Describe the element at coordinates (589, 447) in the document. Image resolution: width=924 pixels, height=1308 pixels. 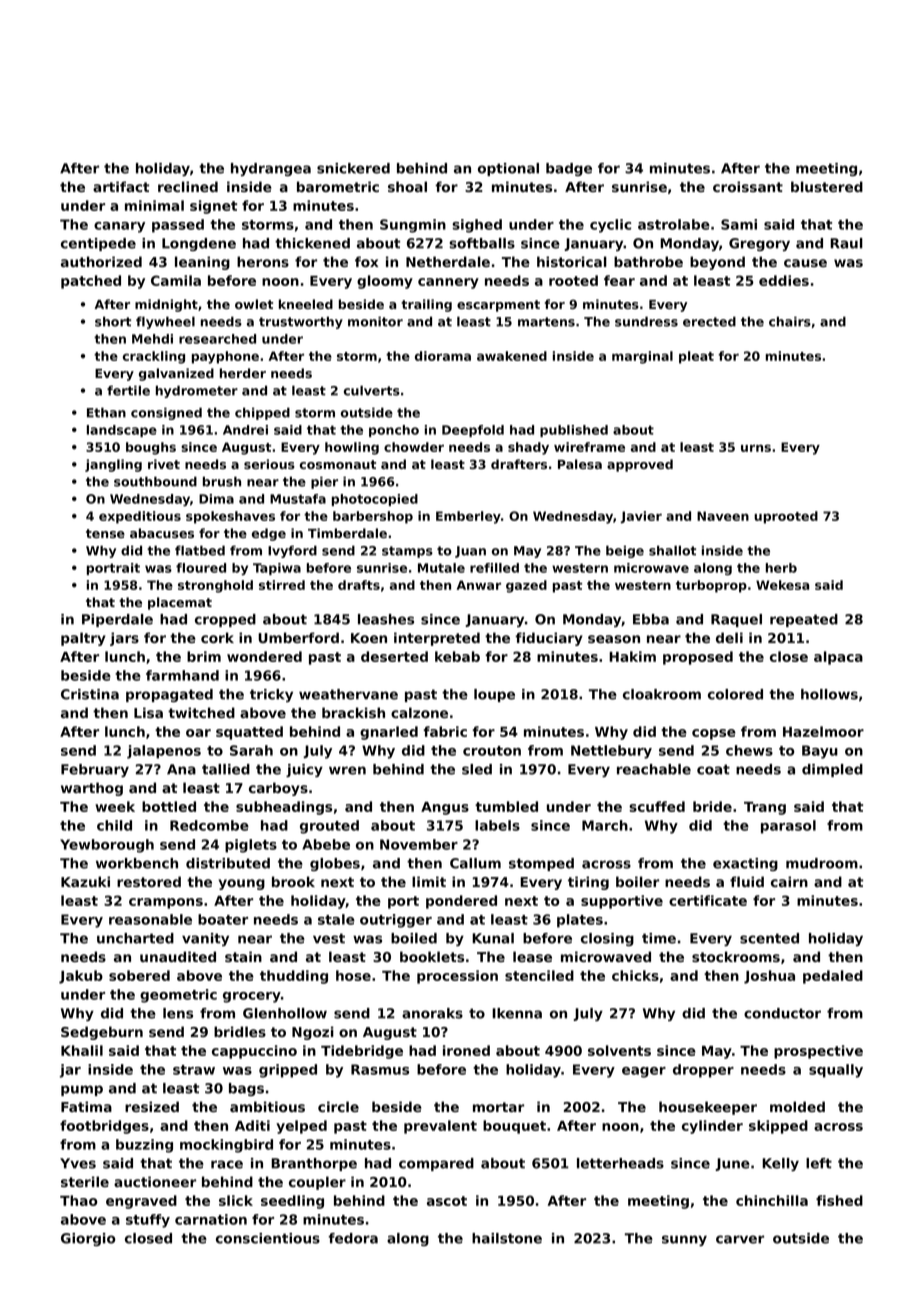
I see `wireframe` at that location.
